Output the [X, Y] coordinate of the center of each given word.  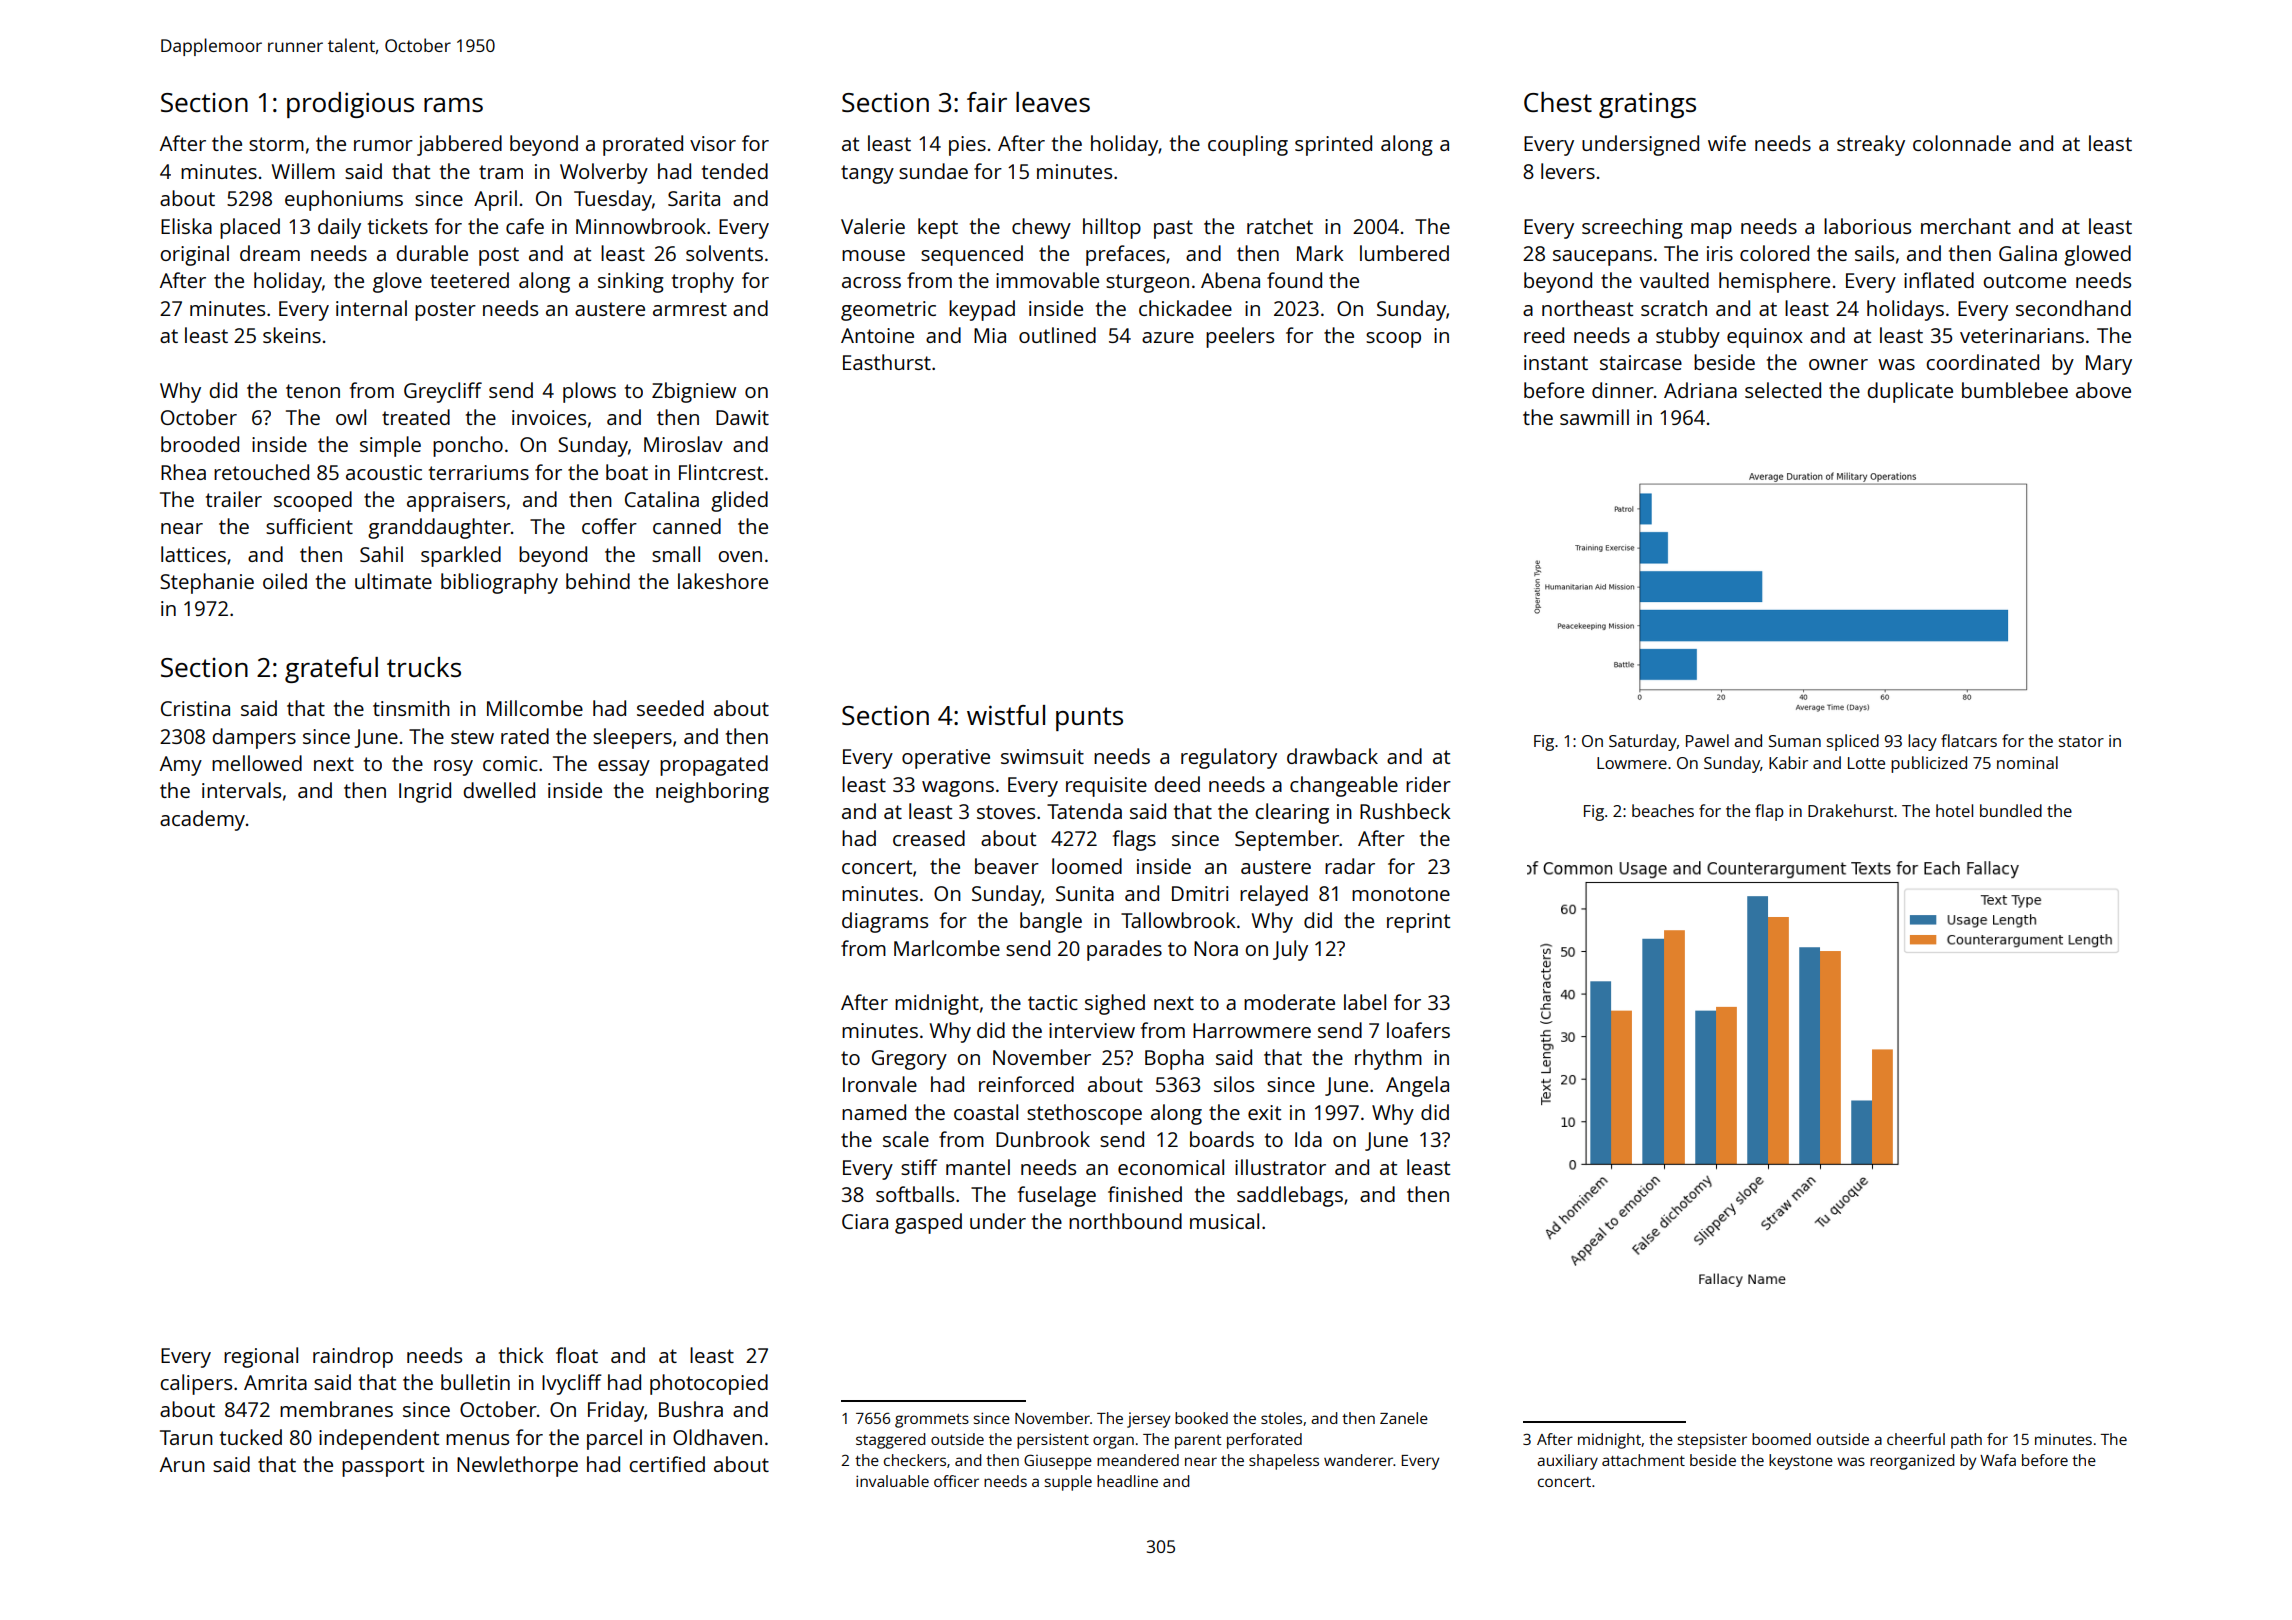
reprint [1418, 923]
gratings [1647, 105]
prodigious [350, 105]
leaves [1053, 102]
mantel [978, 1167]
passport [383, 1467]
